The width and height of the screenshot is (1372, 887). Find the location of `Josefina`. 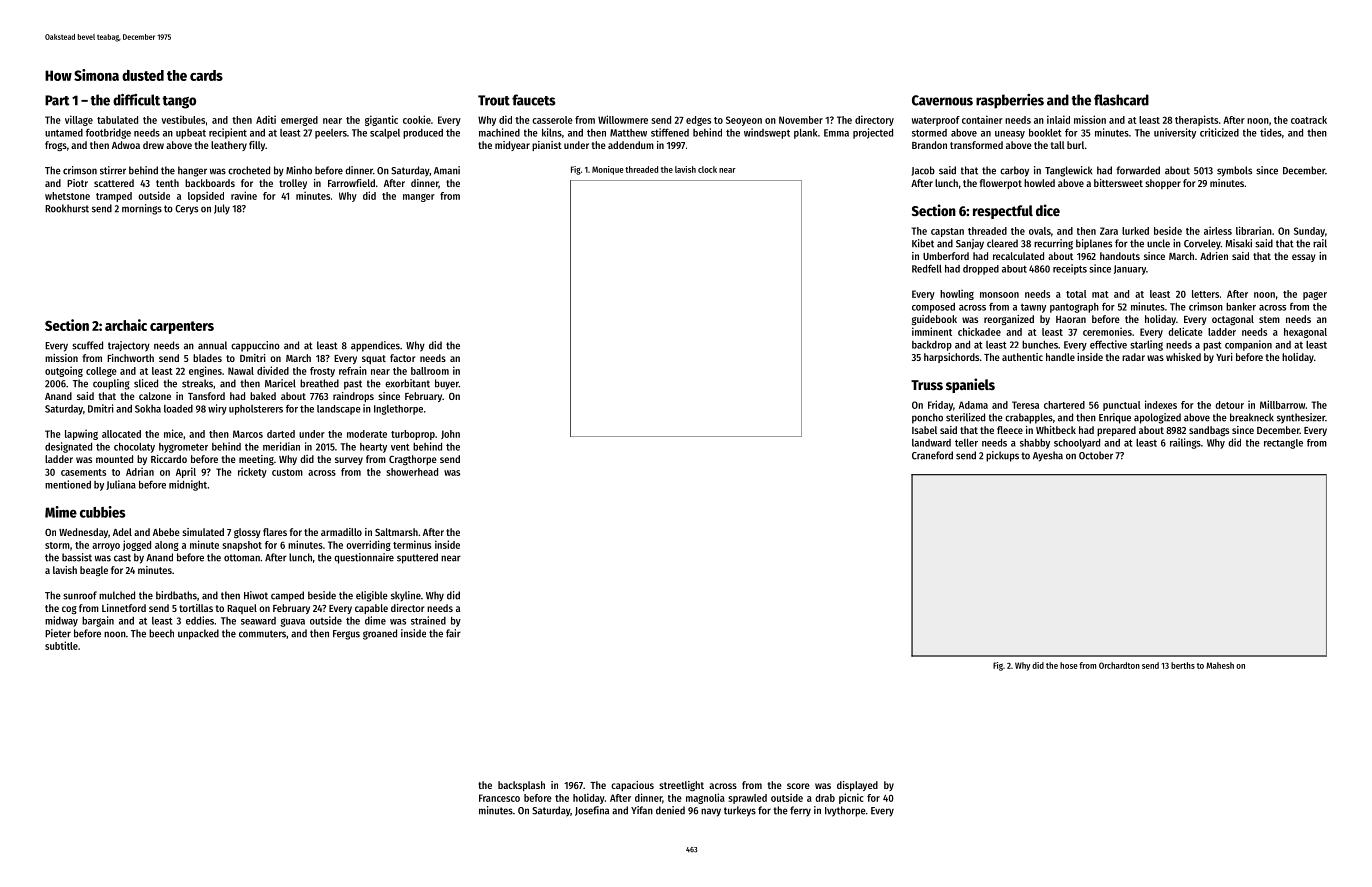

Josefina is located at coordinates (592, 811).
